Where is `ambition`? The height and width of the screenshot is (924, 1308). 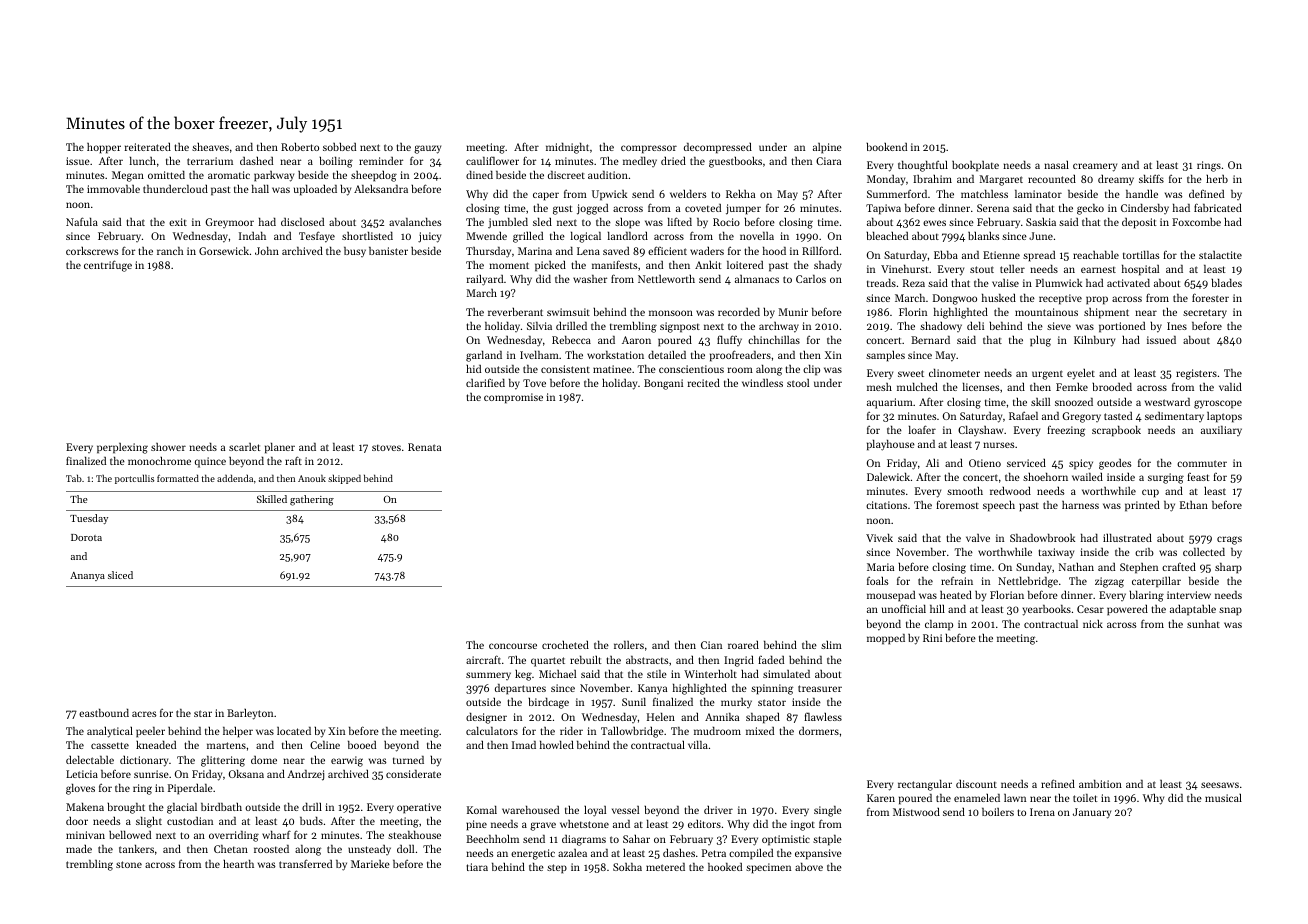 ambition is located at coordinates (1100, 784).
